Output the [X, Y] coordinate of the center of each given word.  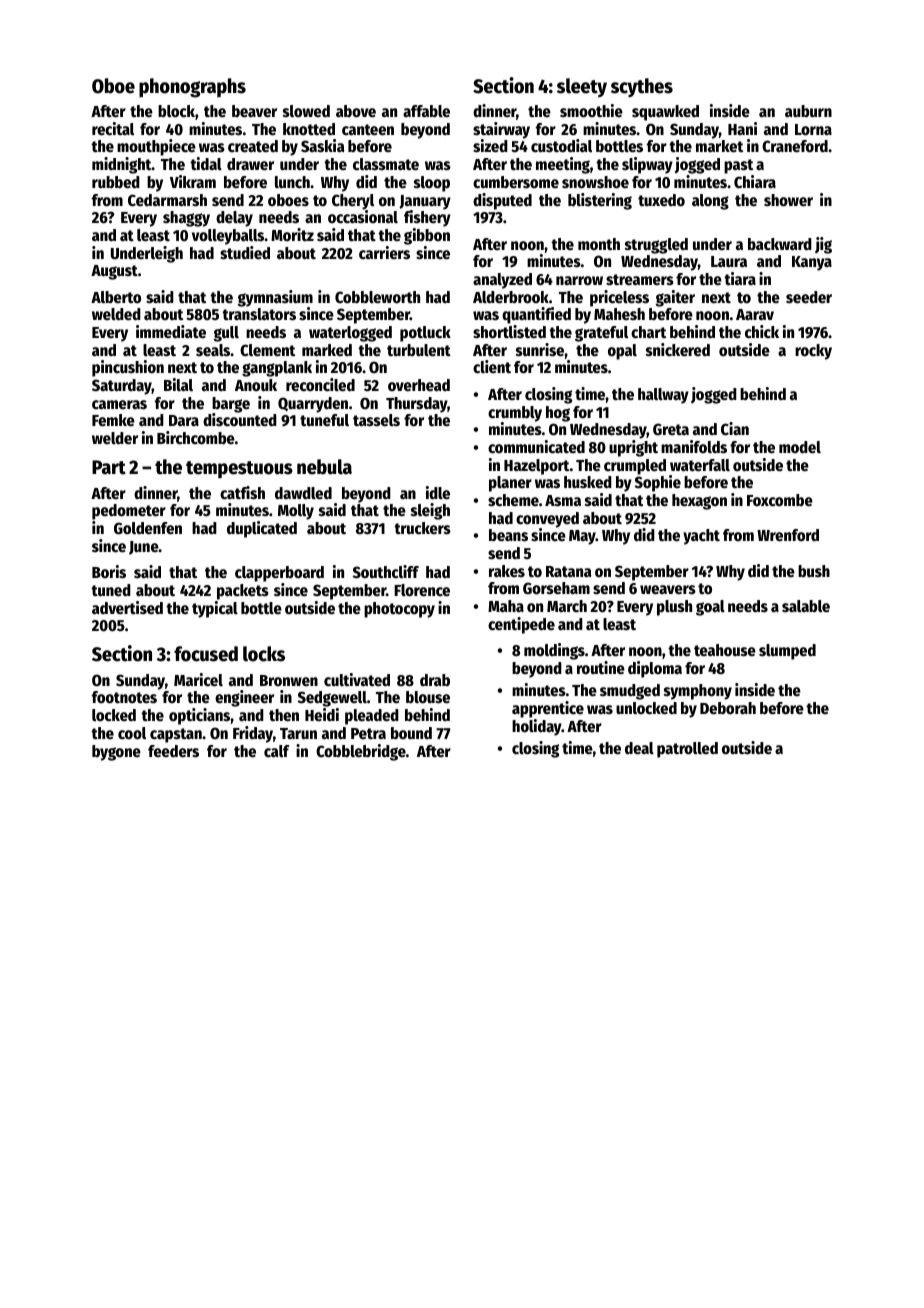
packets [243, 592]
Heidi [322, 715]
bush [814, 571]
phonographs [192, 88]
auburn [808, 111]
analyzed [502, 281]
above [356, 111]
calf [277, 751]
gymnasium [275, 298]
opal [622, 352]
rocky [813, 352]
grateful [601, 334]
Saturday [122, 387]
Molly [296, 512]
